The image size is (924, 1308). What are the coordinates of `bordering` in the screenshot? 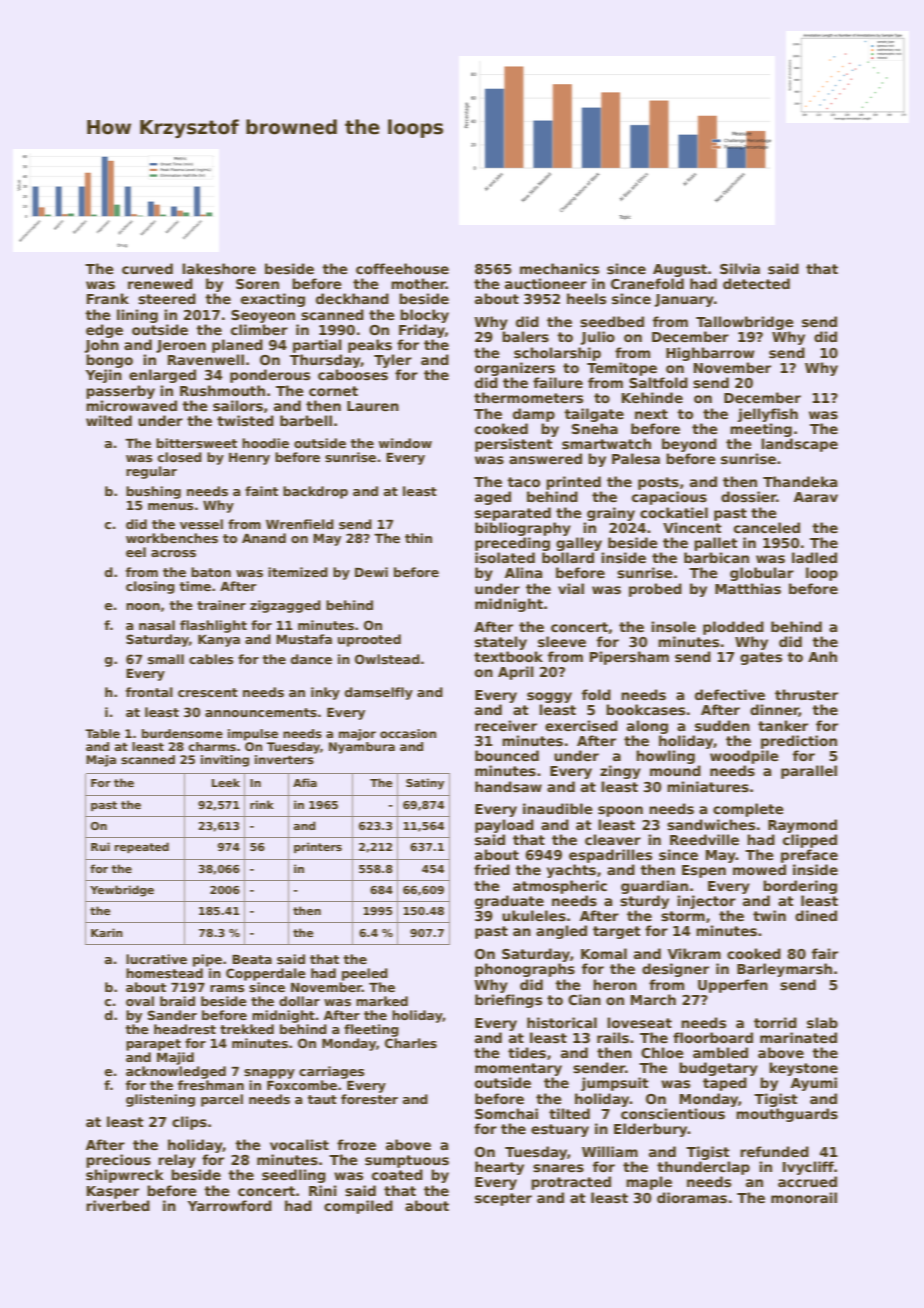 It's located at (800, 887).
